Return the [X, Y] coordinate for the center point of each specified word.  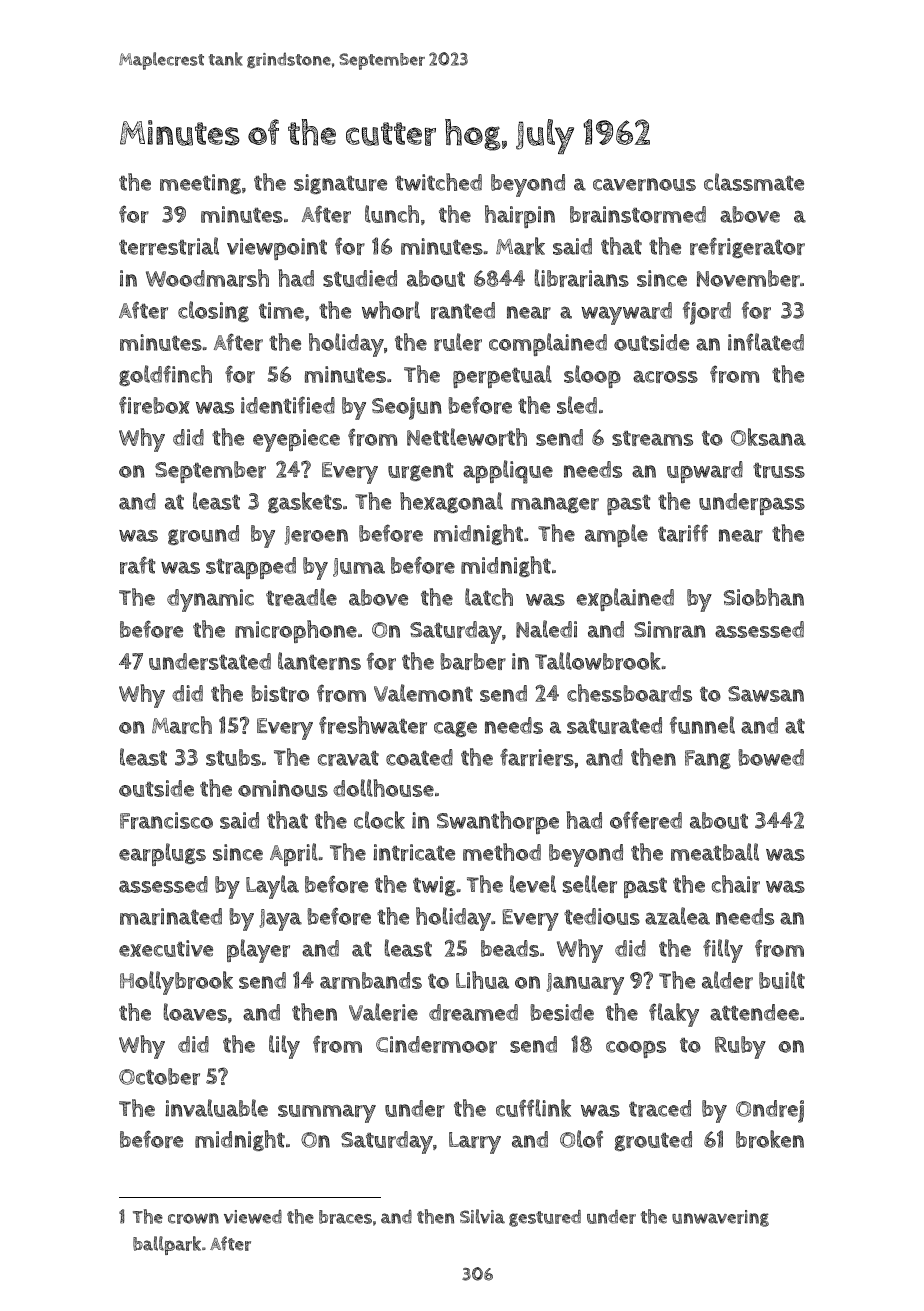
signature [340, 184]
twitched [438, 182]
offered [646, 820]
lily [284, 1047]
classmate [754, 182]
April [294, 854]
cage [455, 729]
